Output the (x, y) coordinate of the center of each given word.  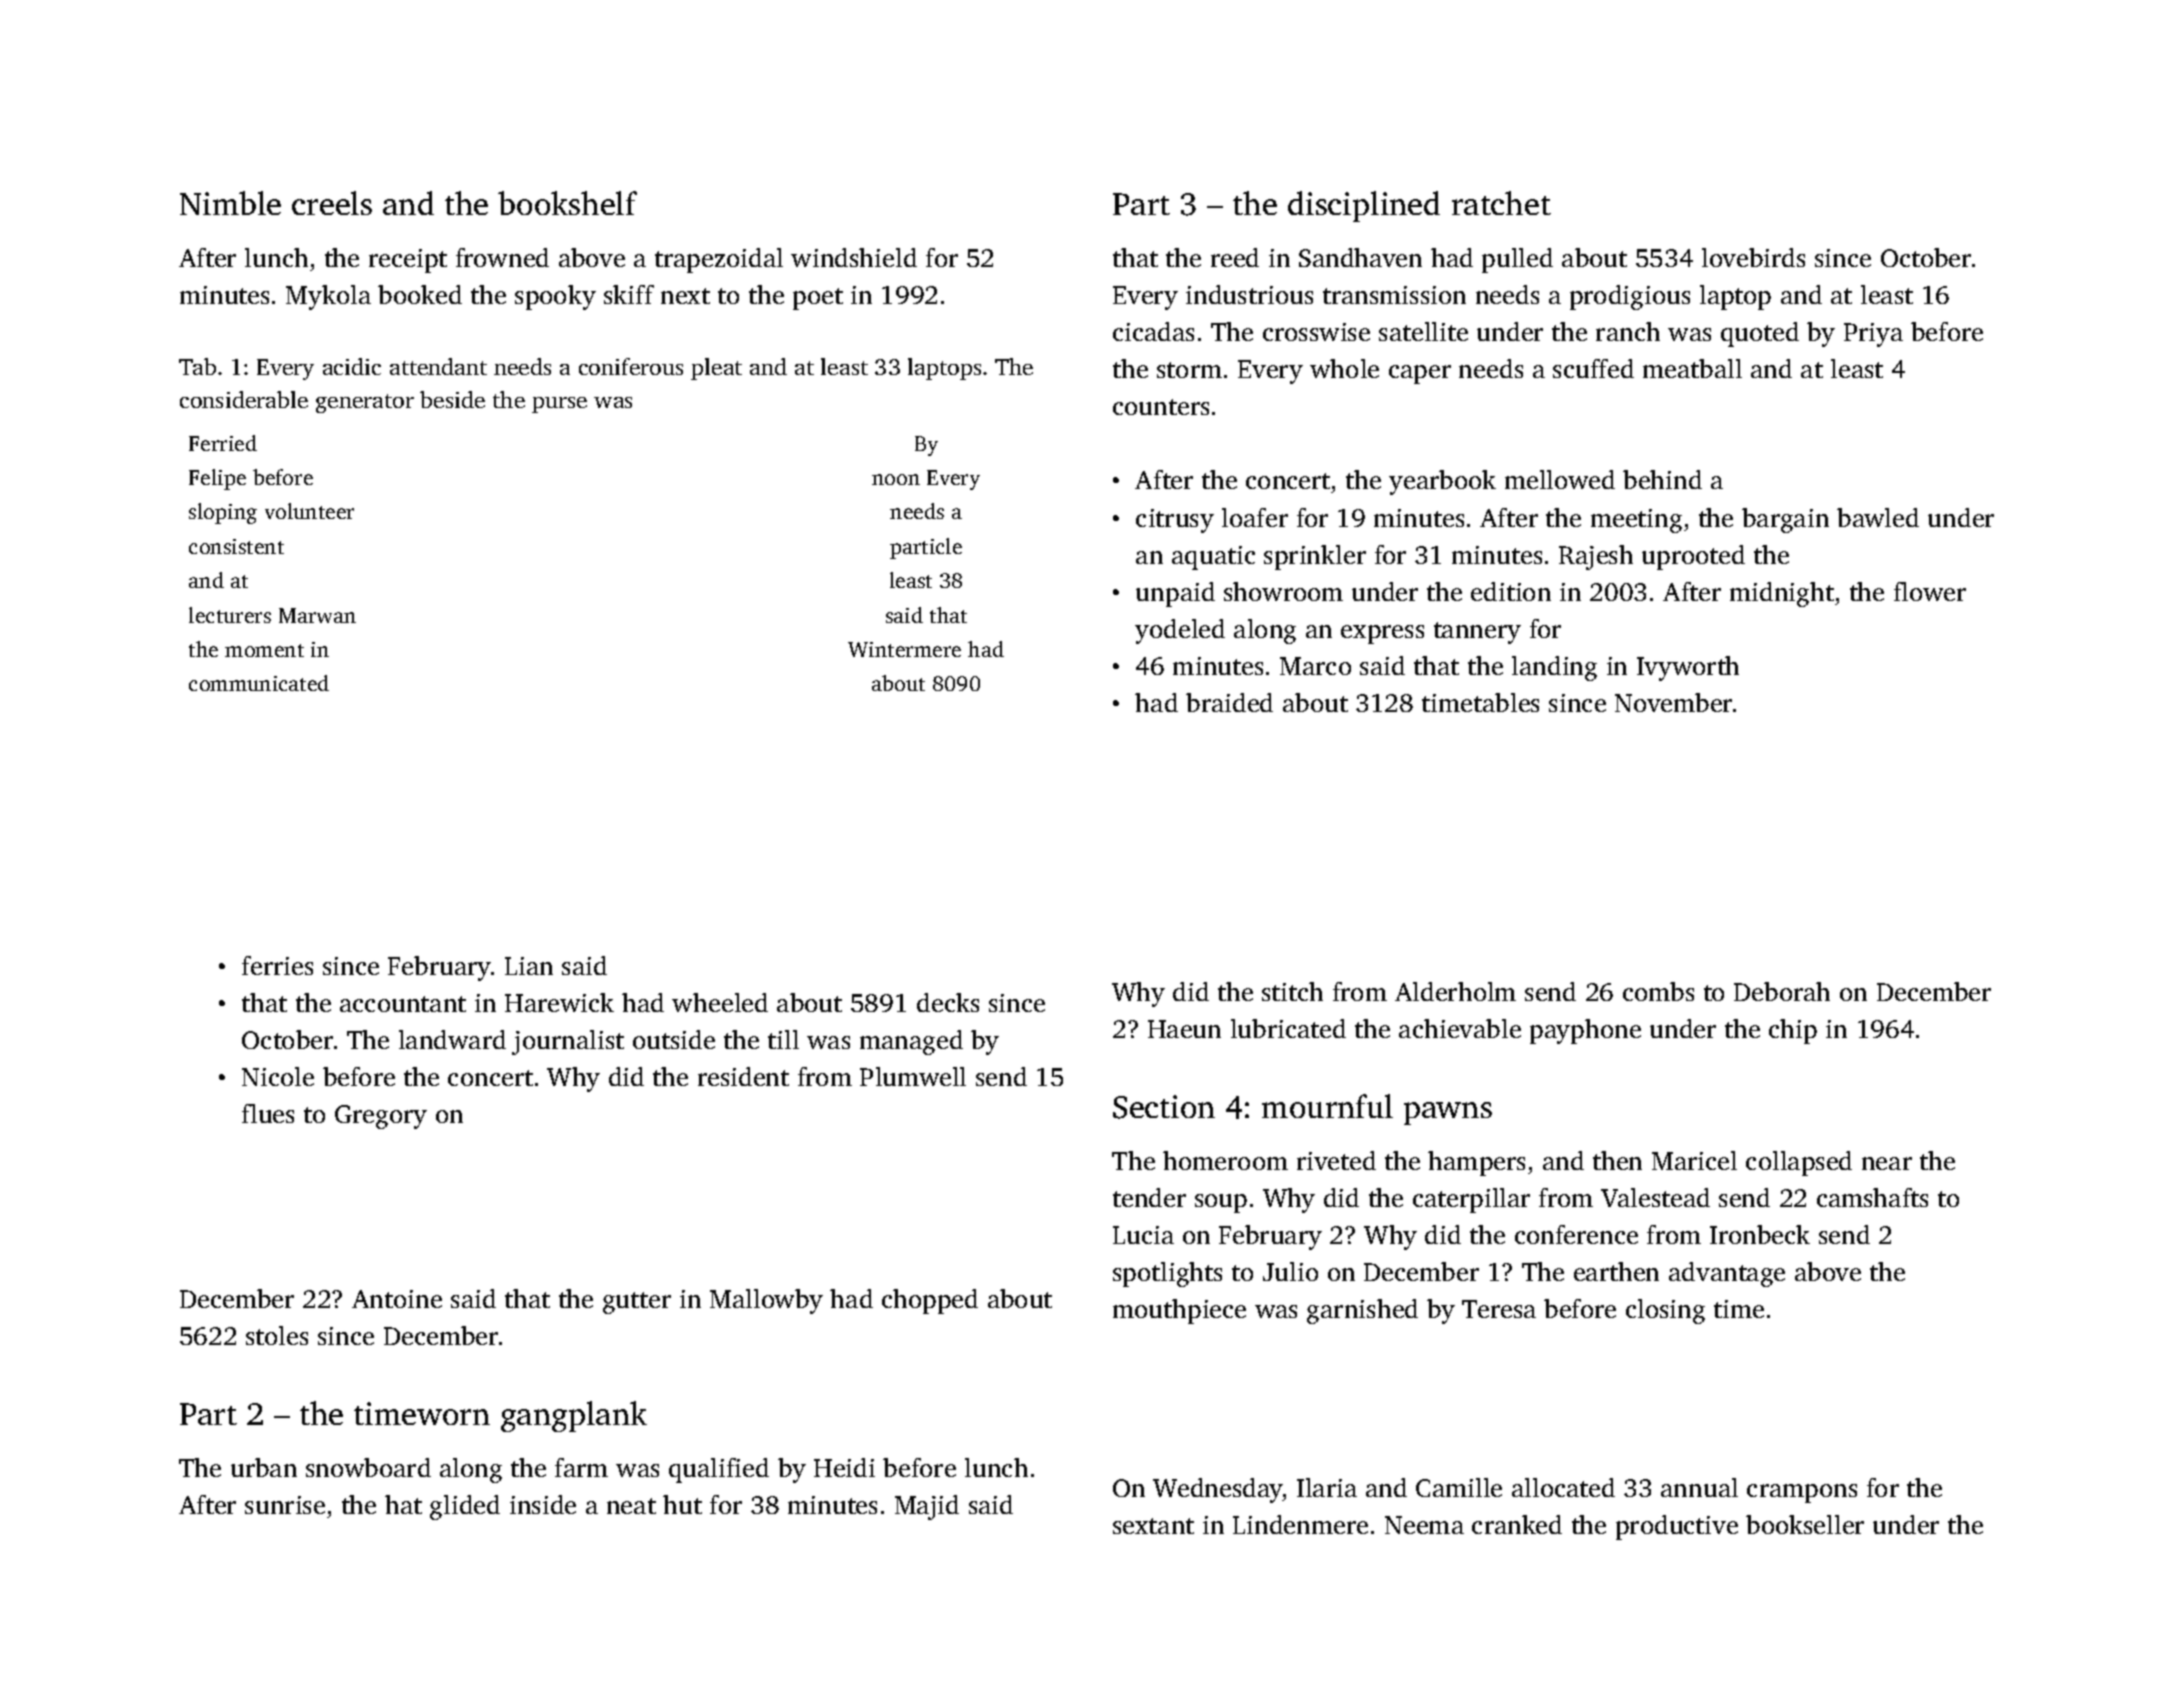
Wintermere (904, 649)
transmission (1394, 295)
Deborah (1782, 991)
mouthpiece (1179, 1311)
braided (1229, 702)
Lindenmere (1300, 1524)
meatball (1692, 368)
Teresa (1499, 1309)
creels (332, 203)
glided (465, 1507)
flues (268, 1113)
